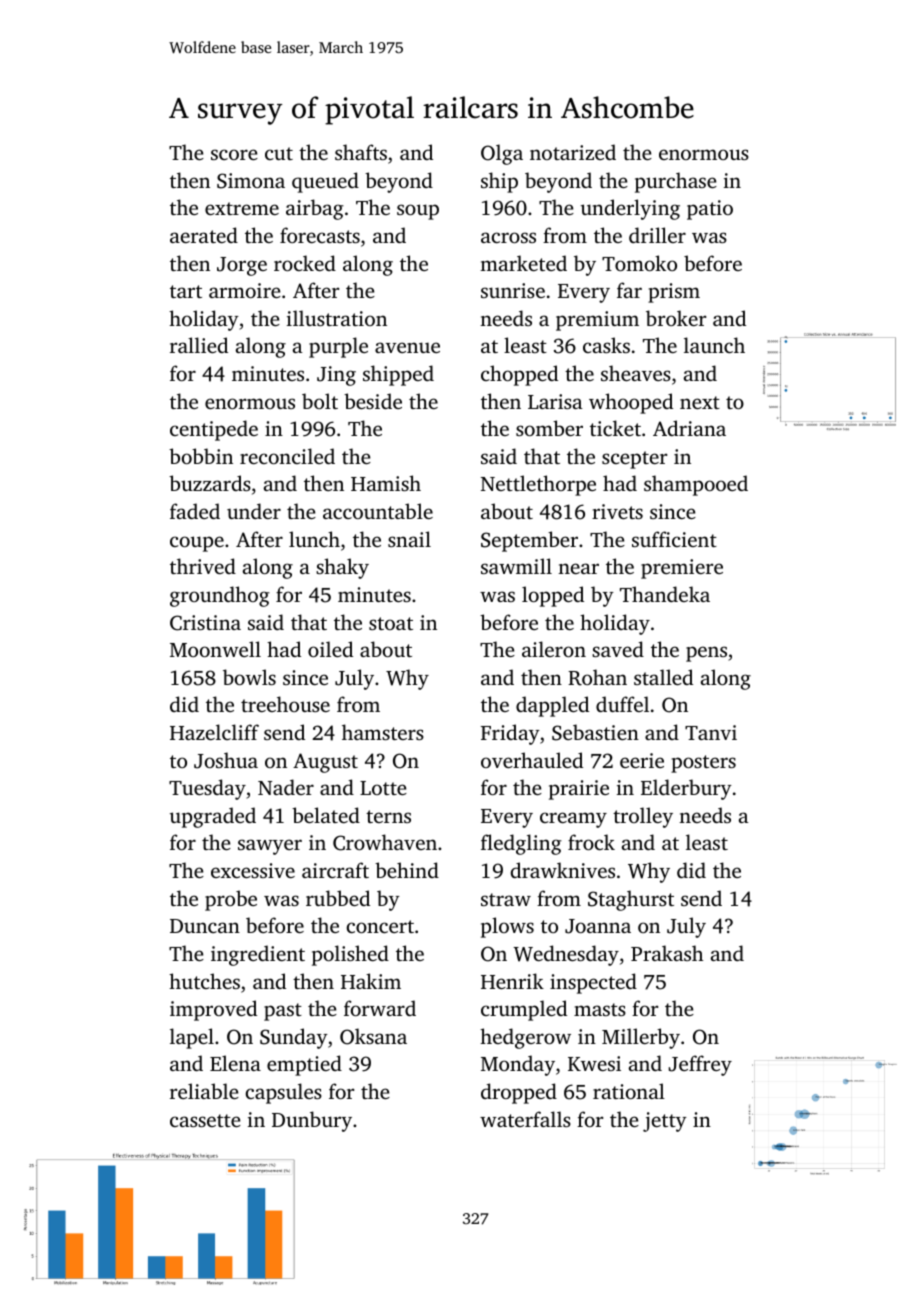 The image size is (924, 1311). Describe the element at coordinates (676, 182) in the image. I see `purchase` at that location.
